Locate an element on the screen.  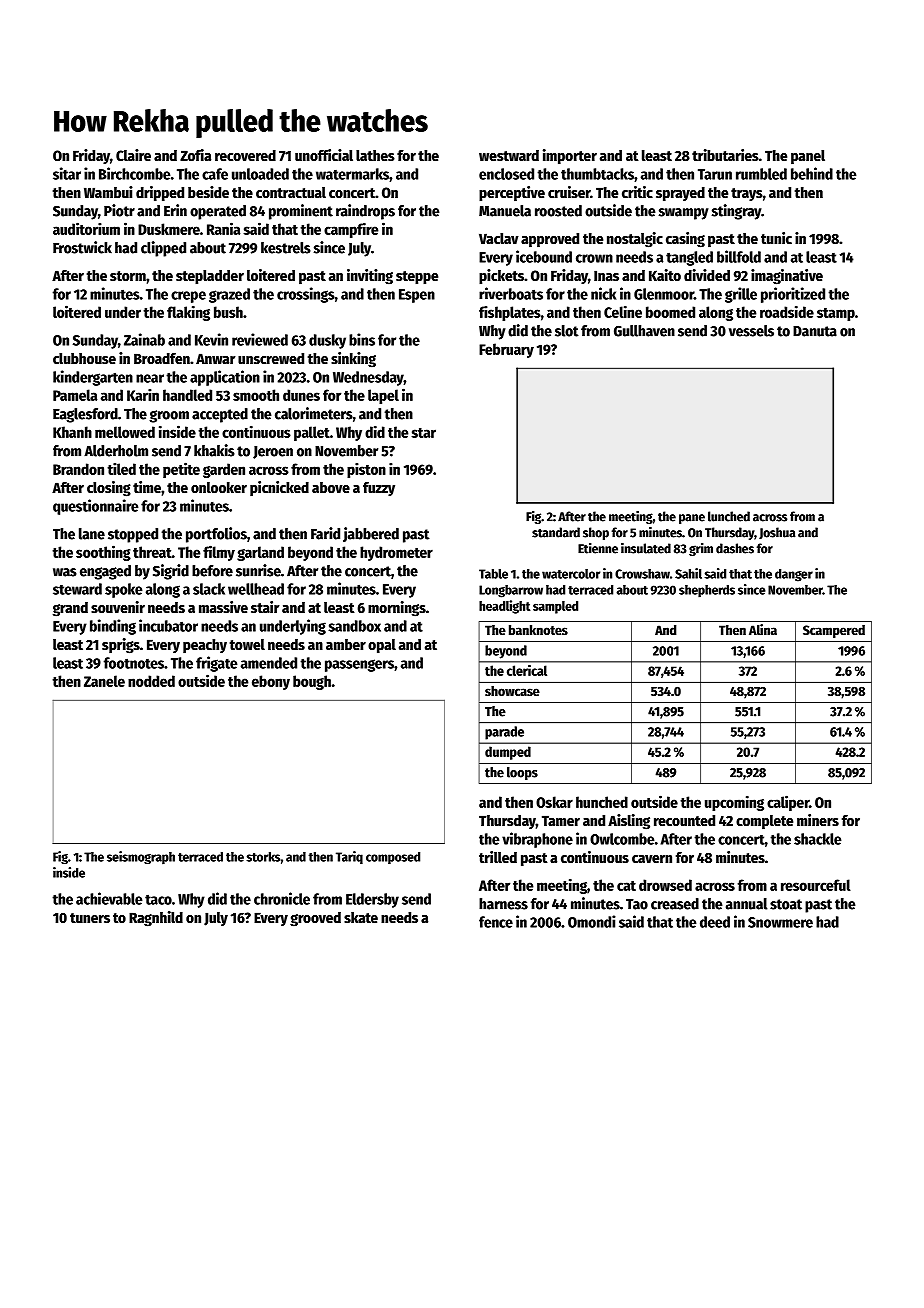
star is located at coordinates (423, 433).
